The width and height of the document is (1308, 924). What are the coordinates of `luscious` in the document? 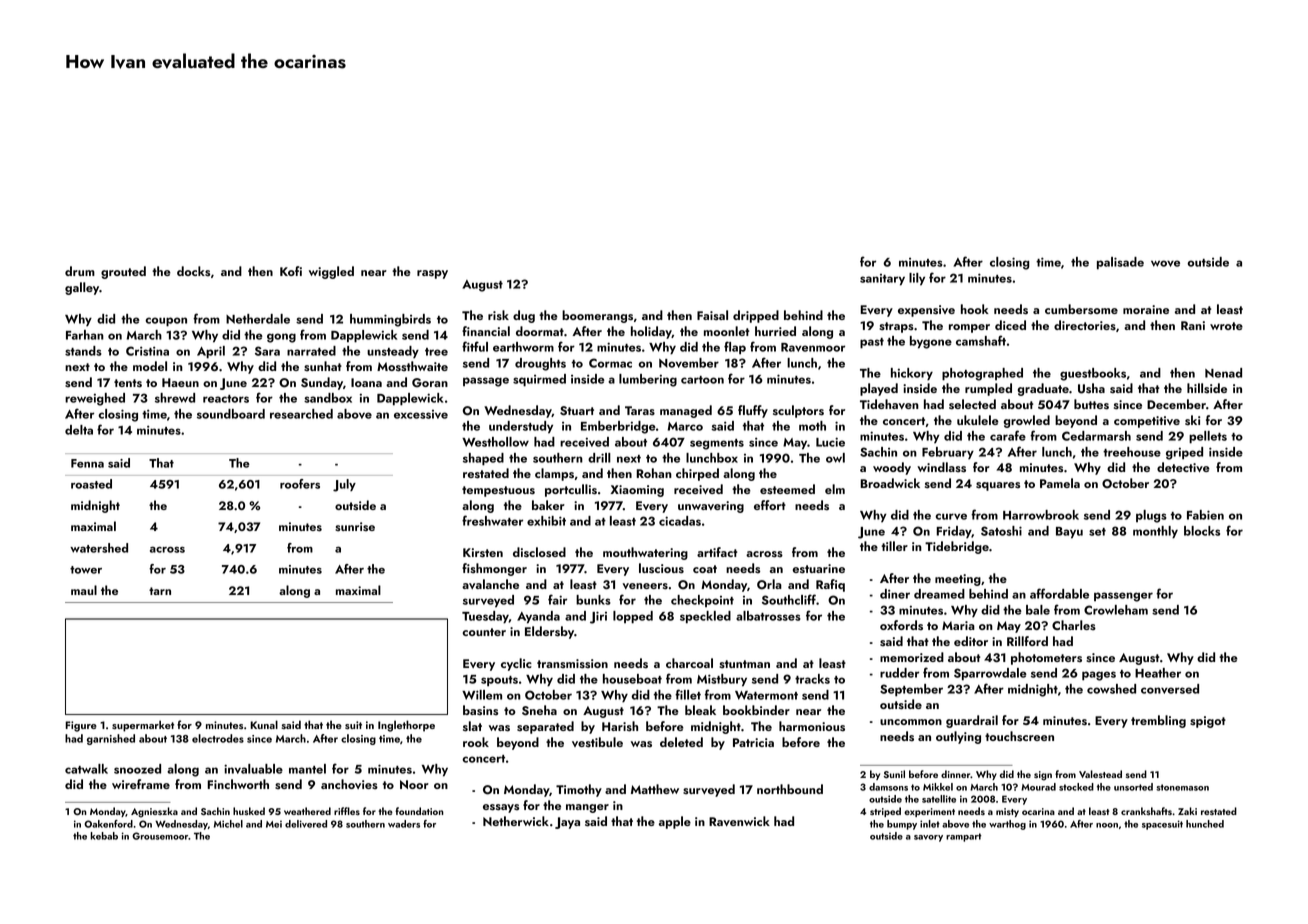 It's located at (661, 568).
